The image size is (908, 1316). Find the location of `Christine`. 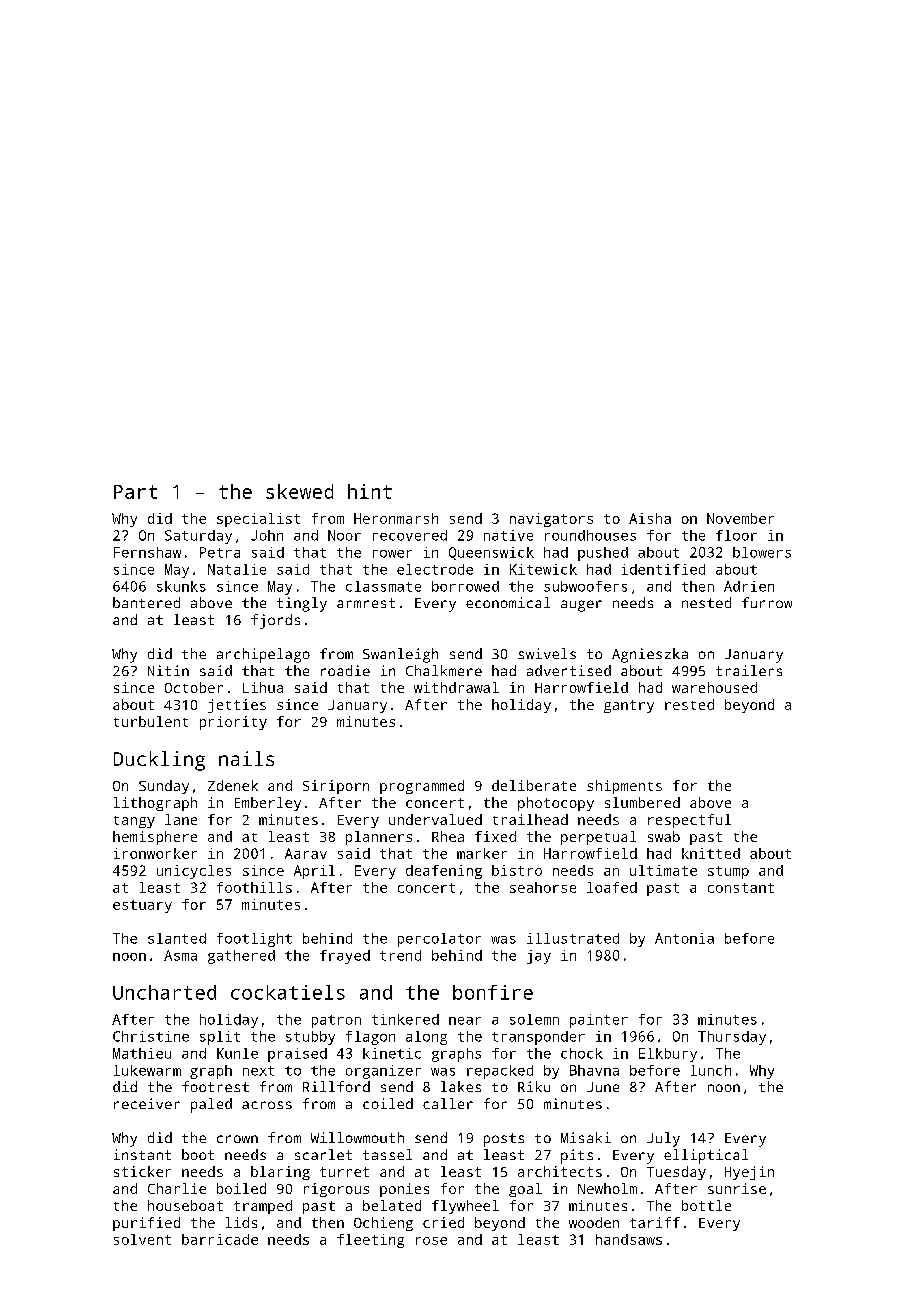

Christine is located at coordinates (151, 1036).
